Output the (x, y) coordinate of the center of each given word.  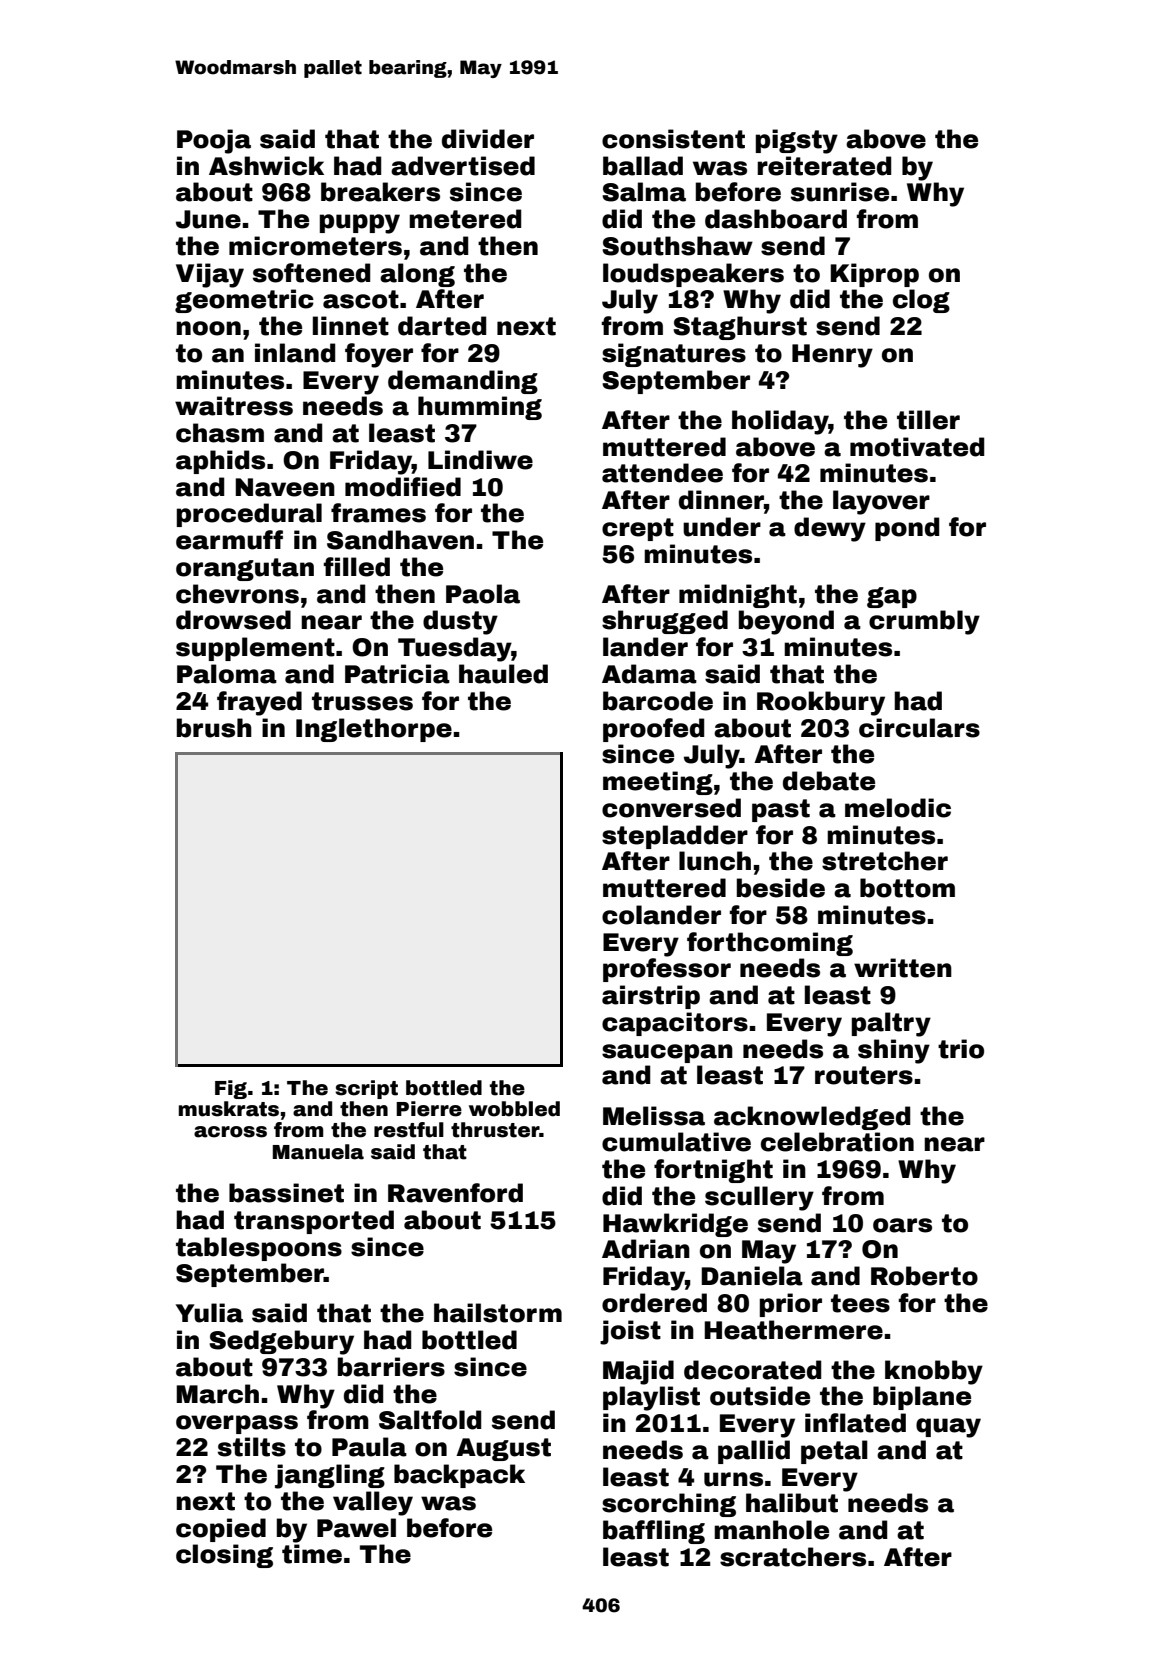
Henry (832, 356)
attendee (662, 473)
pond (907, 529)
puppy (360, 224)
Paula (369, 1447)
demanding (463, 382)
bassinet (286, 1193)
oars (902, 1225)
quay (948, 1428)
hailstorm (498, 1313)
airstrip (651, 997)
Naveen (285, 487)
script (366, 1089)
